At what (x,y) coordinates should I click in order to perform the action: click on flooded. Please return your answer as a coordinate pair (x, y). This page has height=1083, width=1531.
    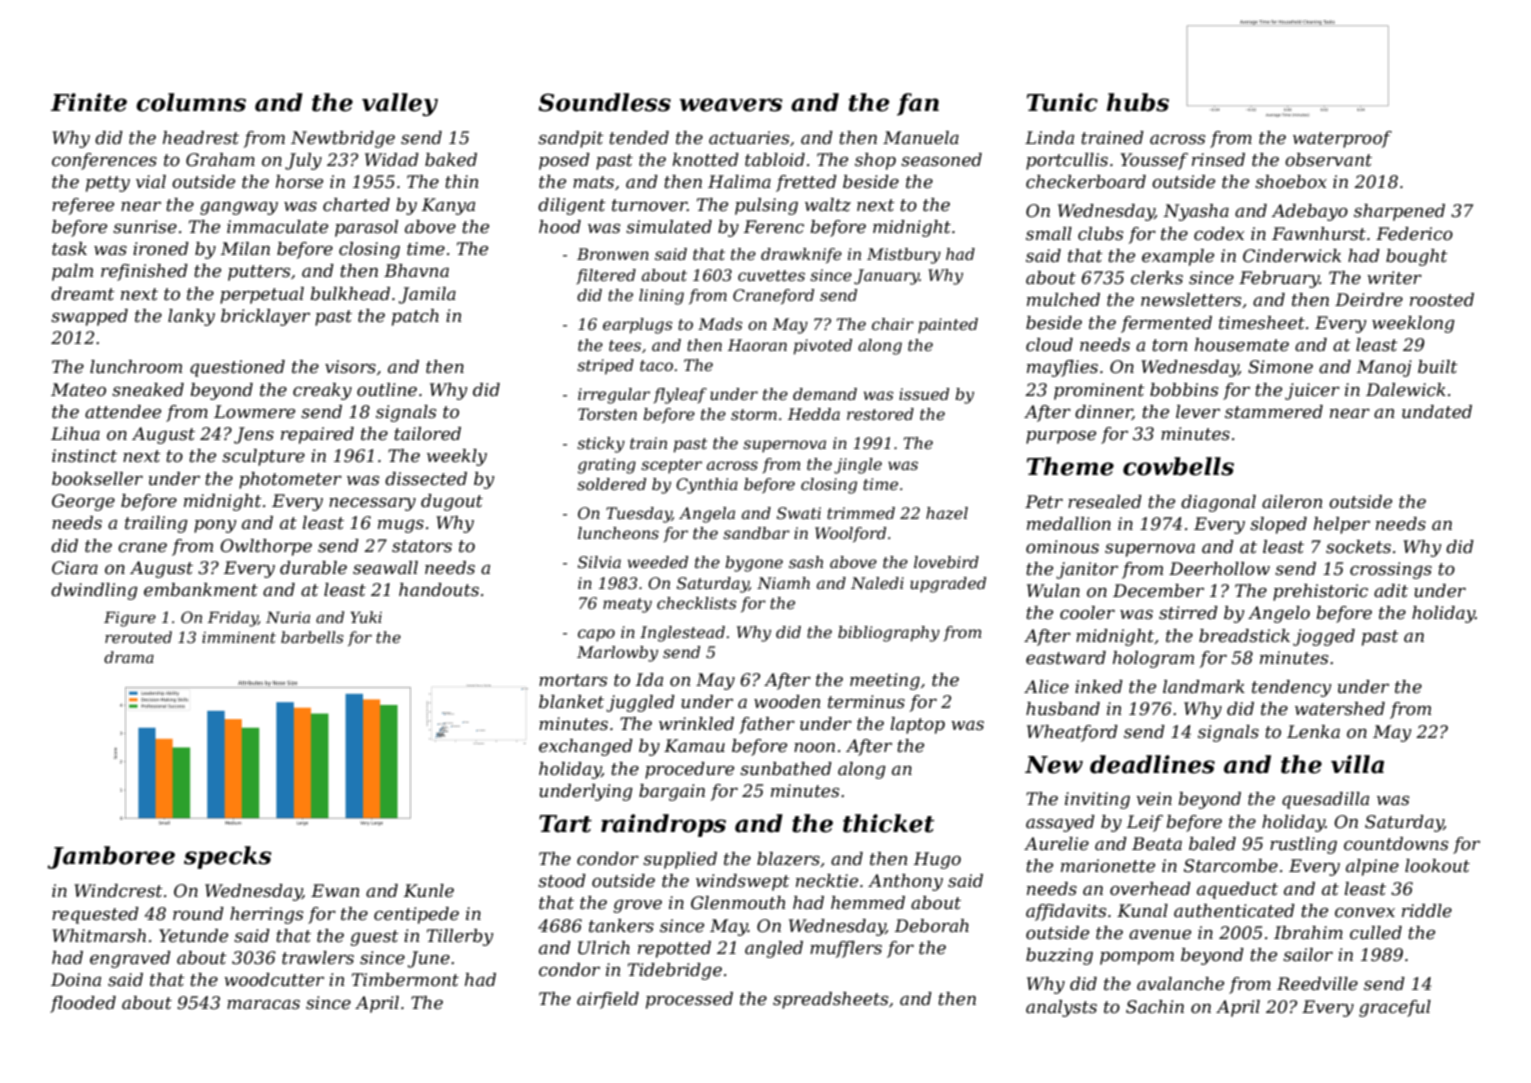
    Looking at the image, I should click on (83, 1004).
